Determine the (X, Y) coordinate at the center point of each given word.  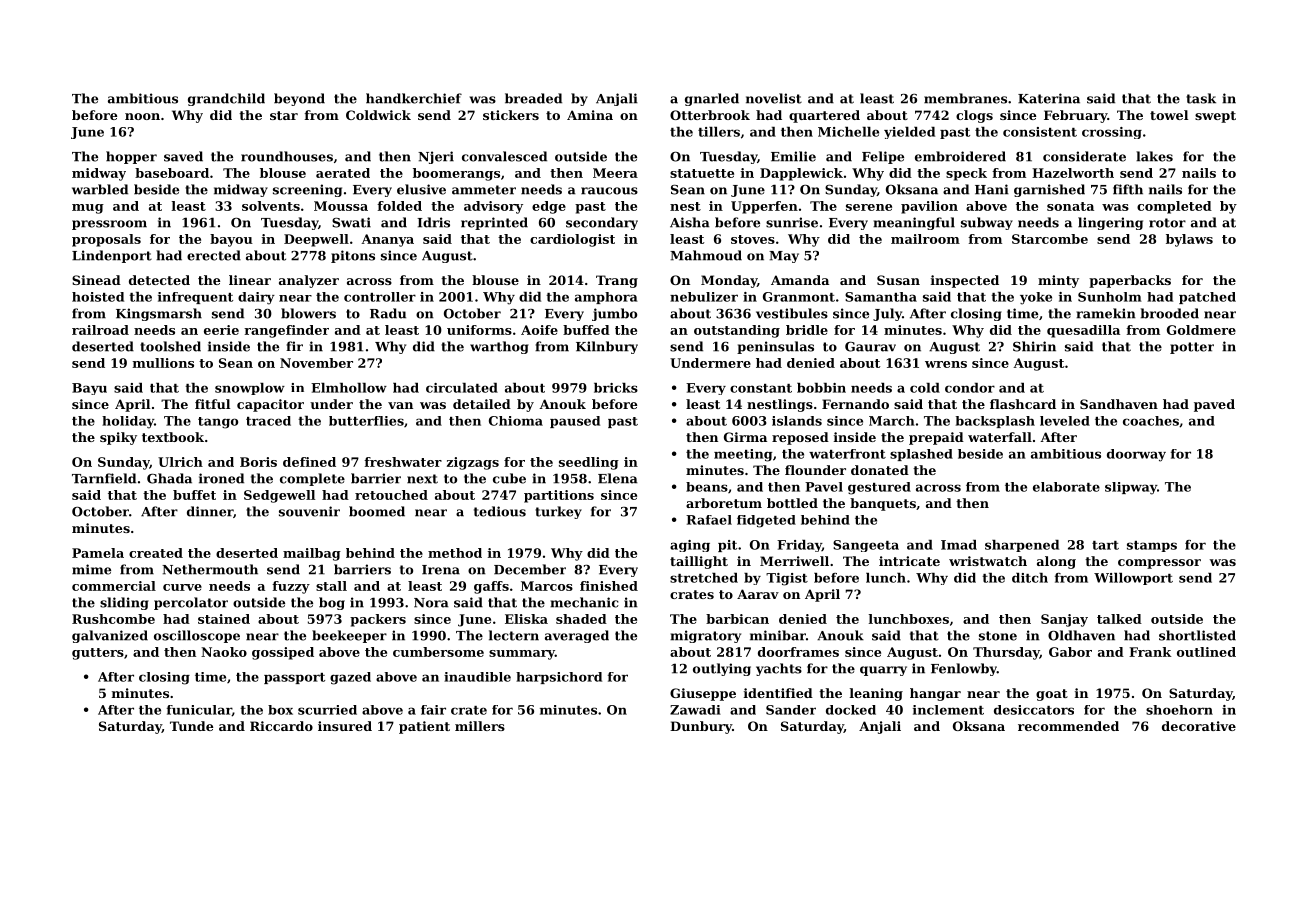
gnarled (712, 99)
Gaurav (870, 347)
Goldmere (1201, 330)
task (1201, 98)
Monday (729, 281)
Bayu (89, 389)
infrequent (195, 298)
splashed (921, 455)
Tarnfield (104, 478)
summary (522, 655)
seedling (589, 463)
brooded (1170, 313)
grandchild (226, 99)
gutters (98, 654)
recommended (1068, 726)
